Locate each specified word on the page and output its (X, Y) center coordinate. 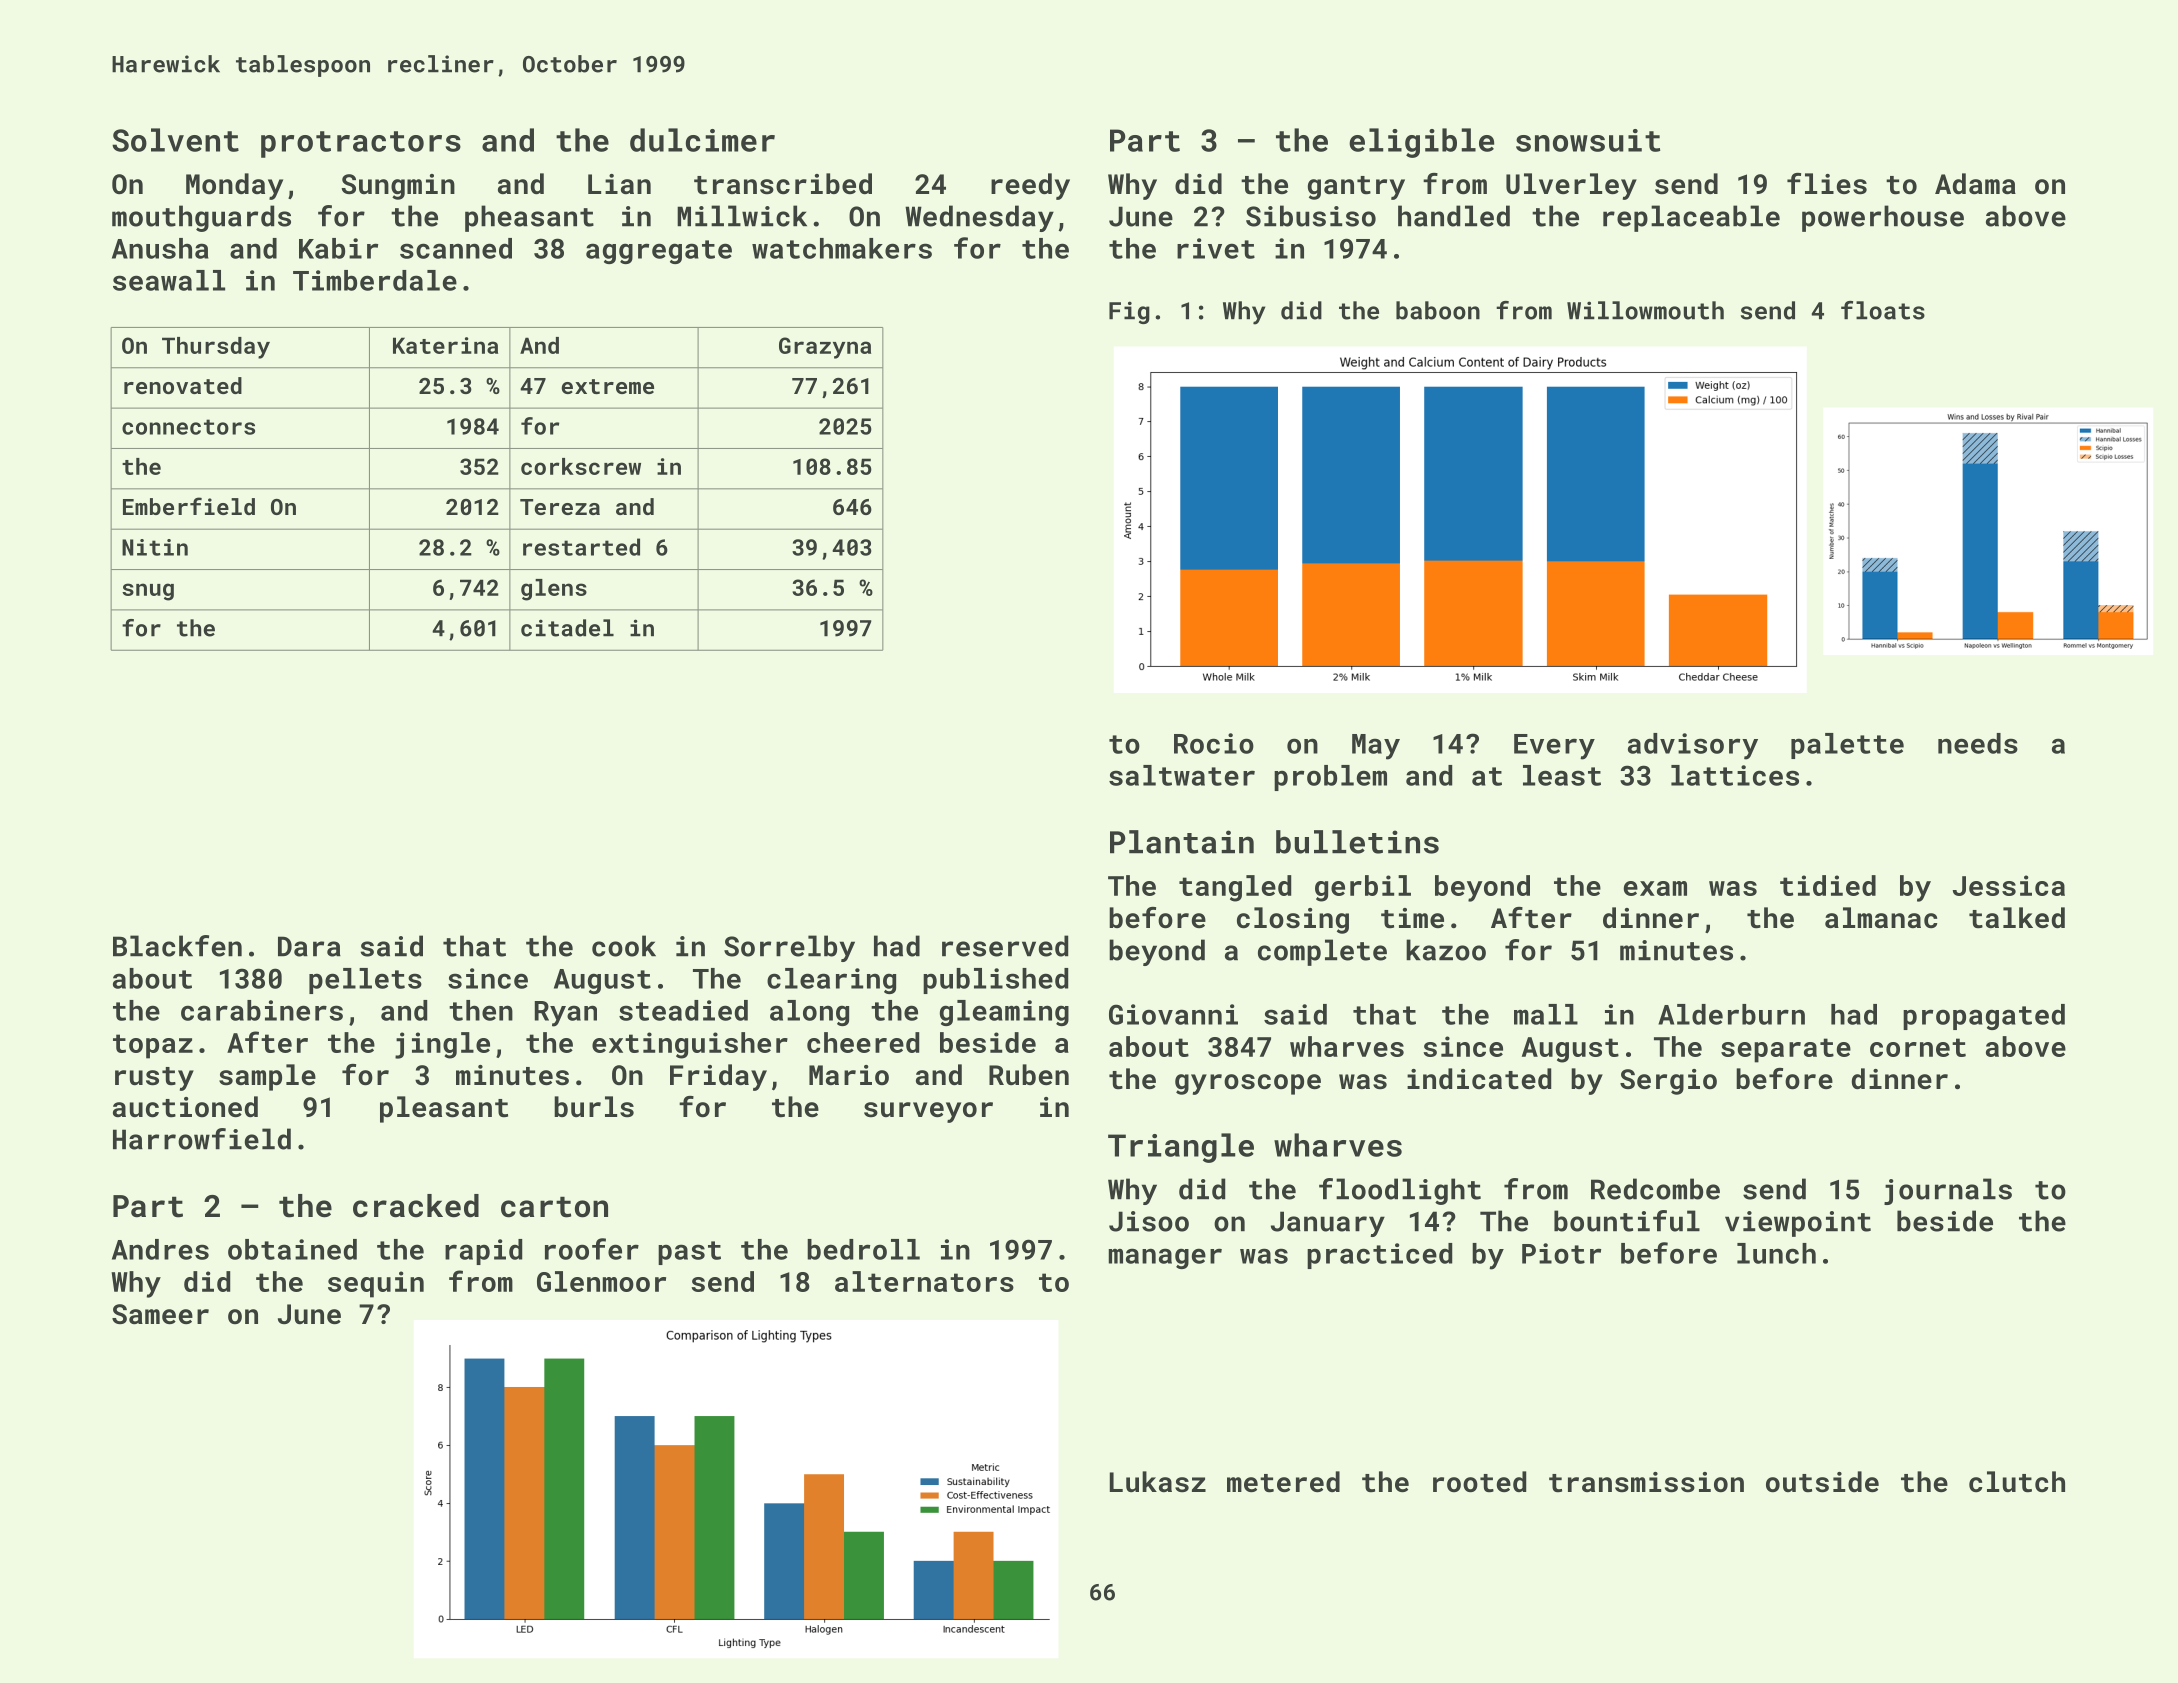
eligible (1421, 143)
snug (148, 592)
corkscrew (581, 466)
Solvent (175, 140)
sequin (376, 1284)
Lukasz (1158, 1482)
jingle (442, 1045)
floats (1883, 310)
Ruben (1029, 1075)
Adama (1975, 183)
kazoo (1446, 950)
